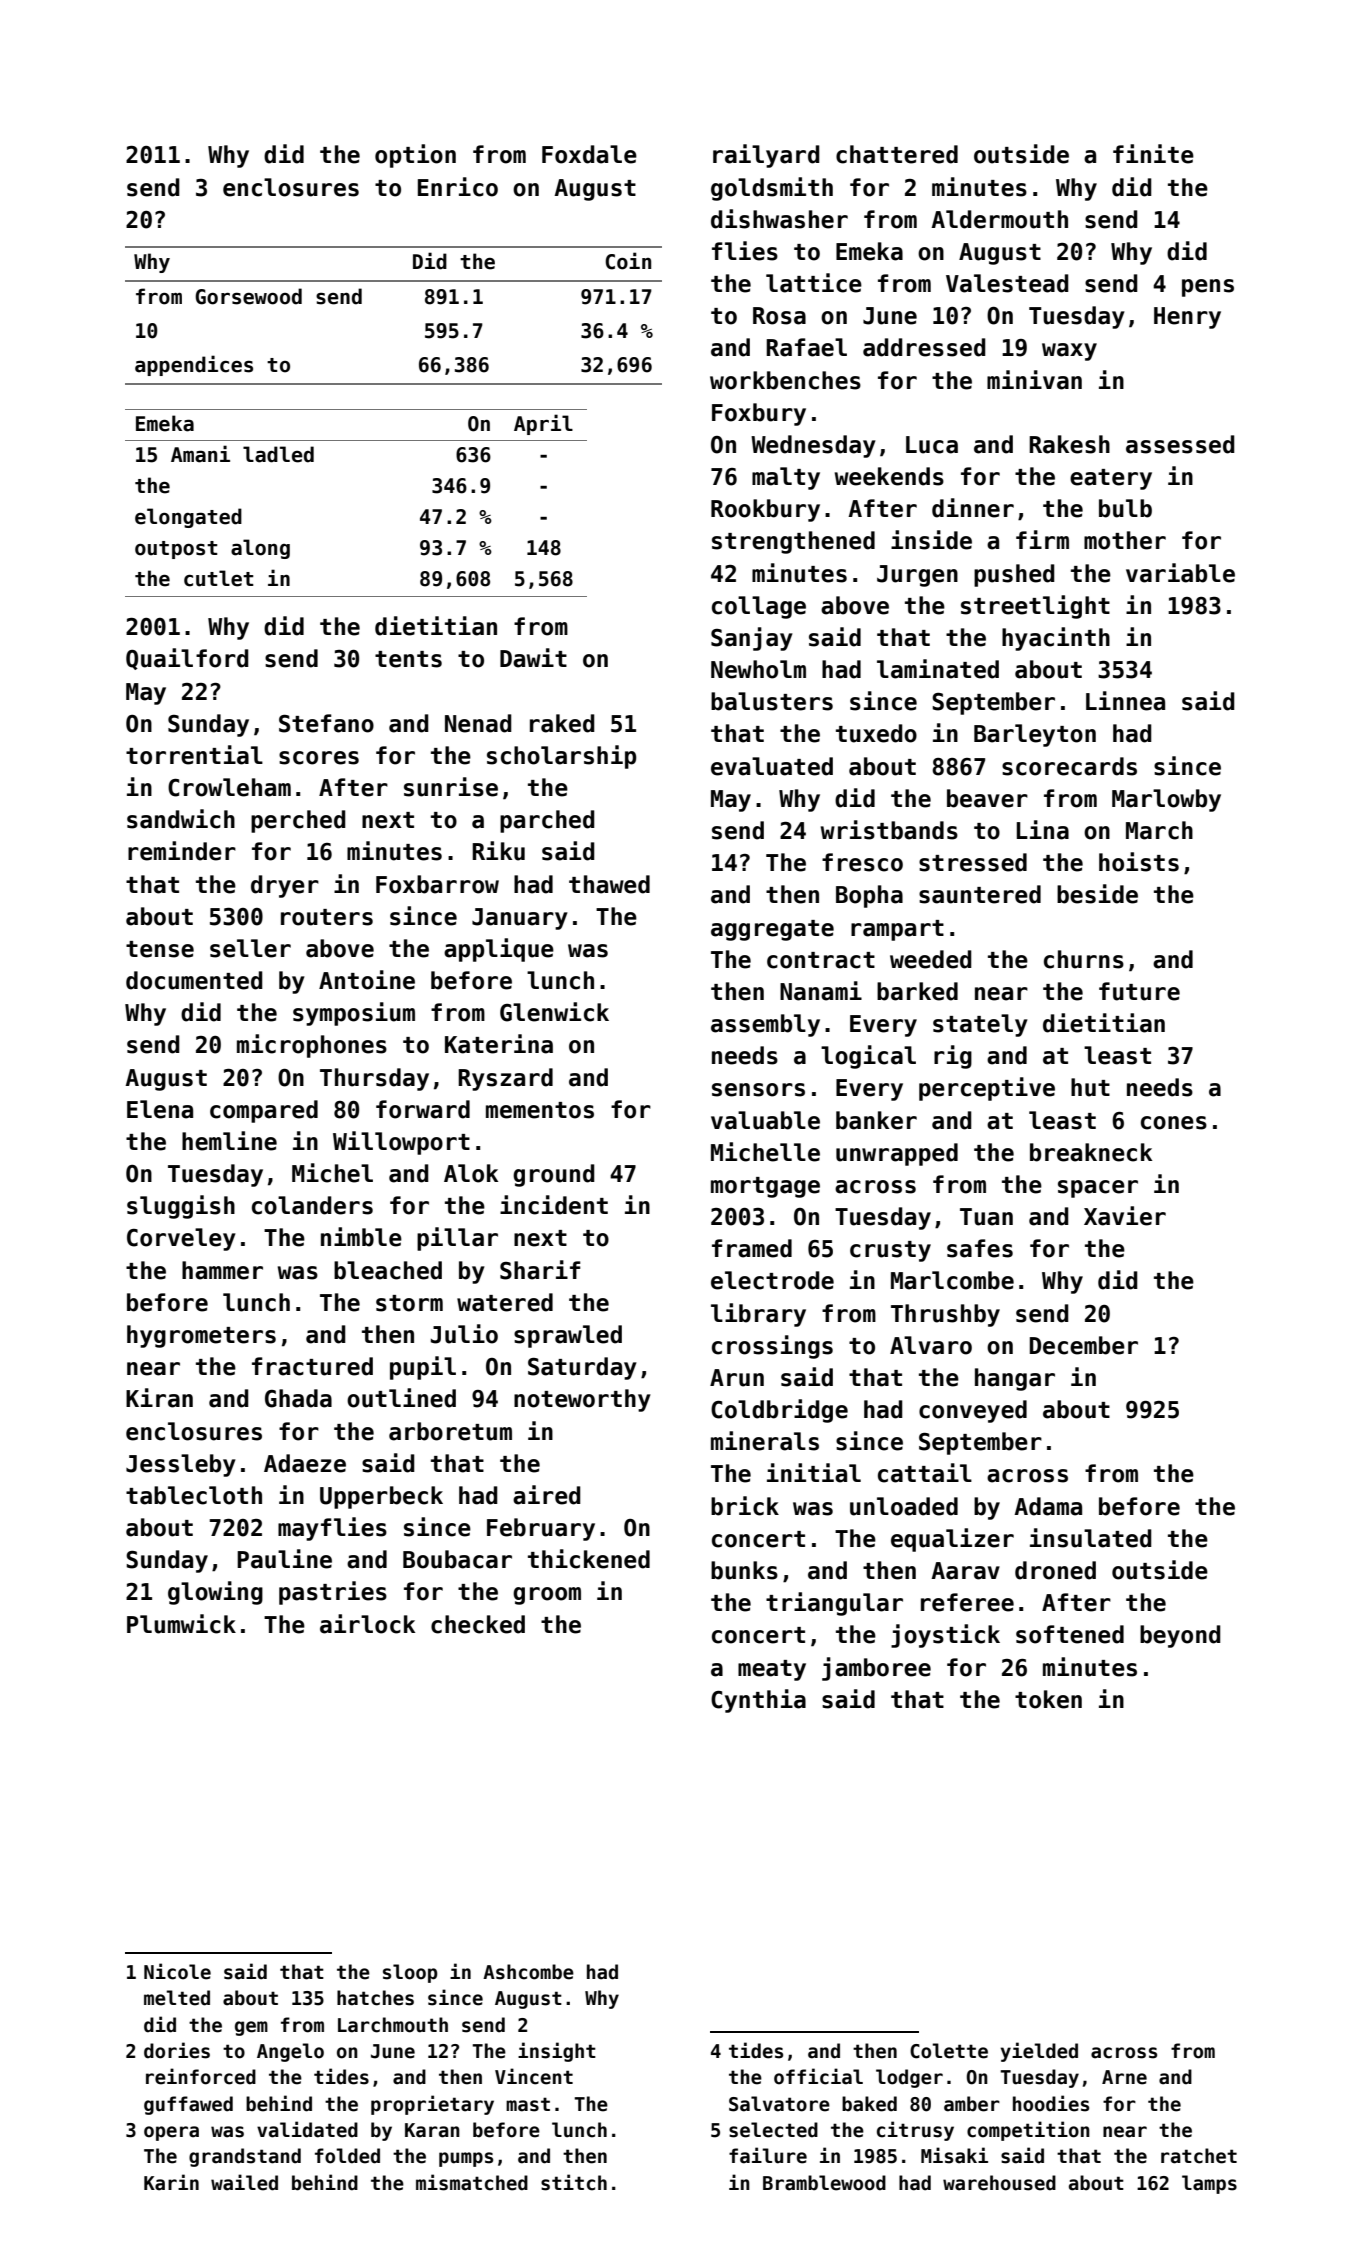  I want to click on option, so click(415, 156).
